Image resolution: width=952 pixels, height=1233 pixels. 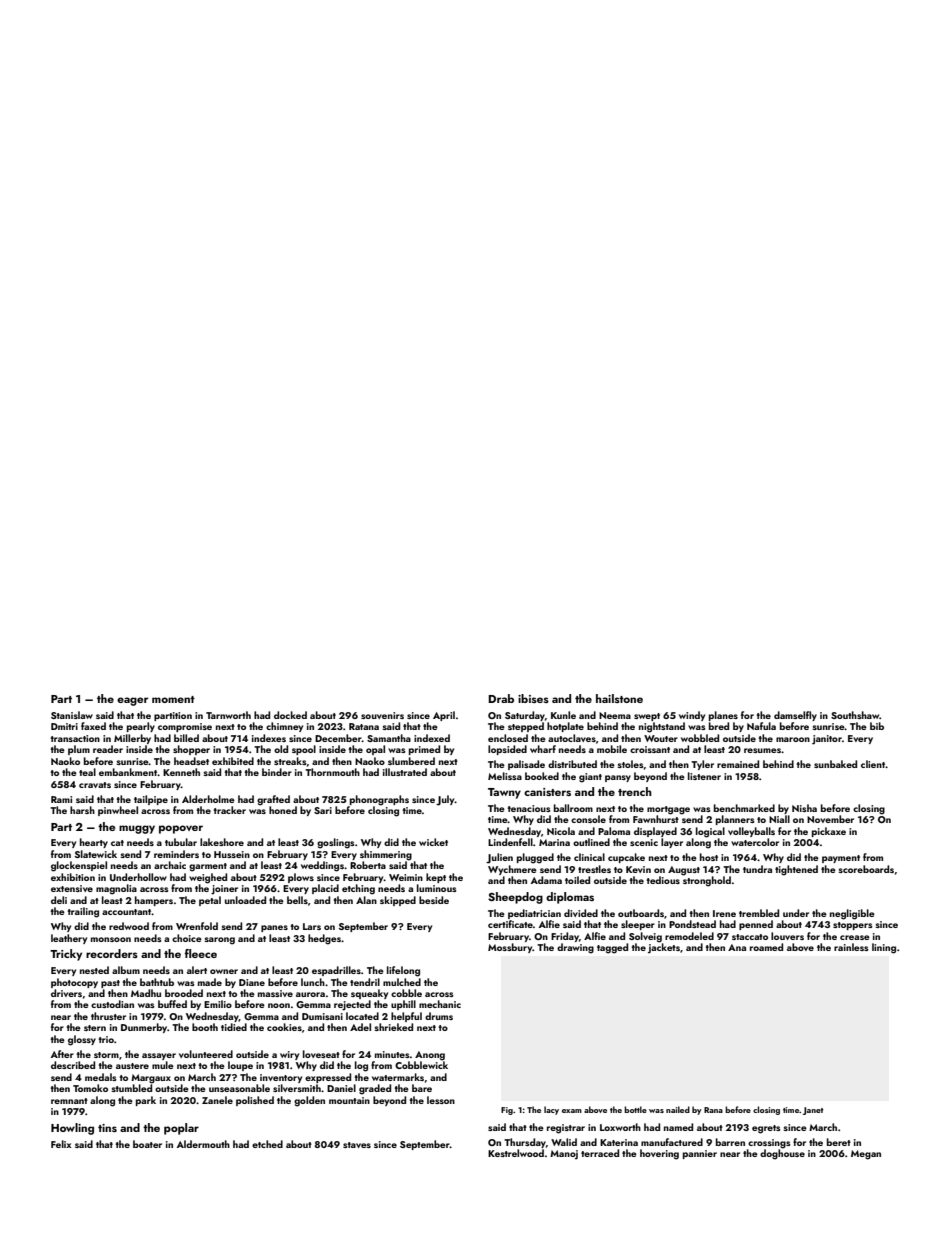 I want to click on Southshaw, so click(x=855, y=715).
